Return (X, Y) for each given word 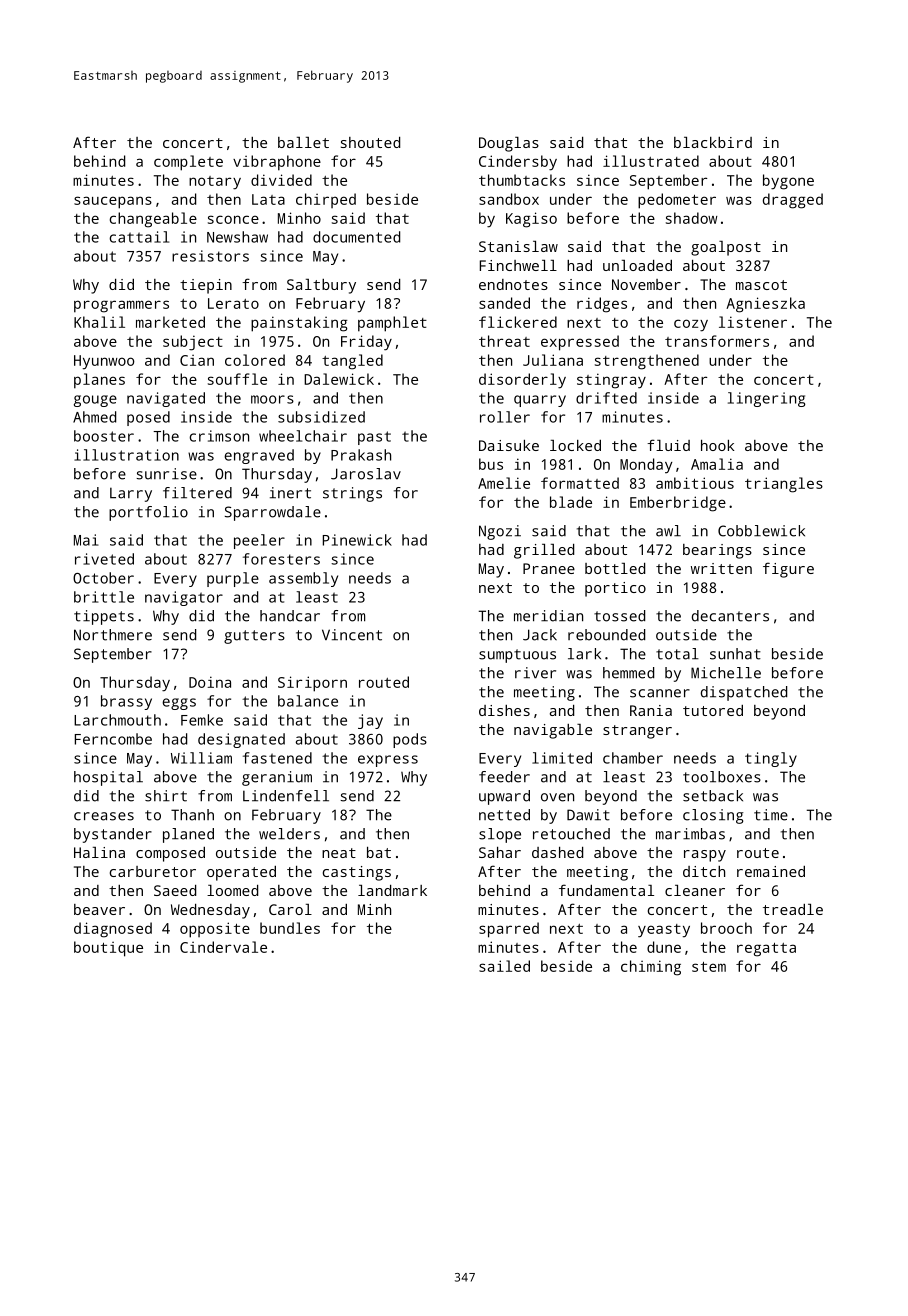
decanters (730, 616)
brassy (126, 702)
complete (188, 163)
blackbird (713, 142)
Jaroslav (366, 474)
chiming (651, 968)
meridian (548, 616)
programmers (121, 306)
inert (290, 493)
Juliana (553, 360)
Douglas (509, 144)
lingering (766, 399)
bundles (290, 928)
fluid (668, 445)
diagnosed (113, 930)
